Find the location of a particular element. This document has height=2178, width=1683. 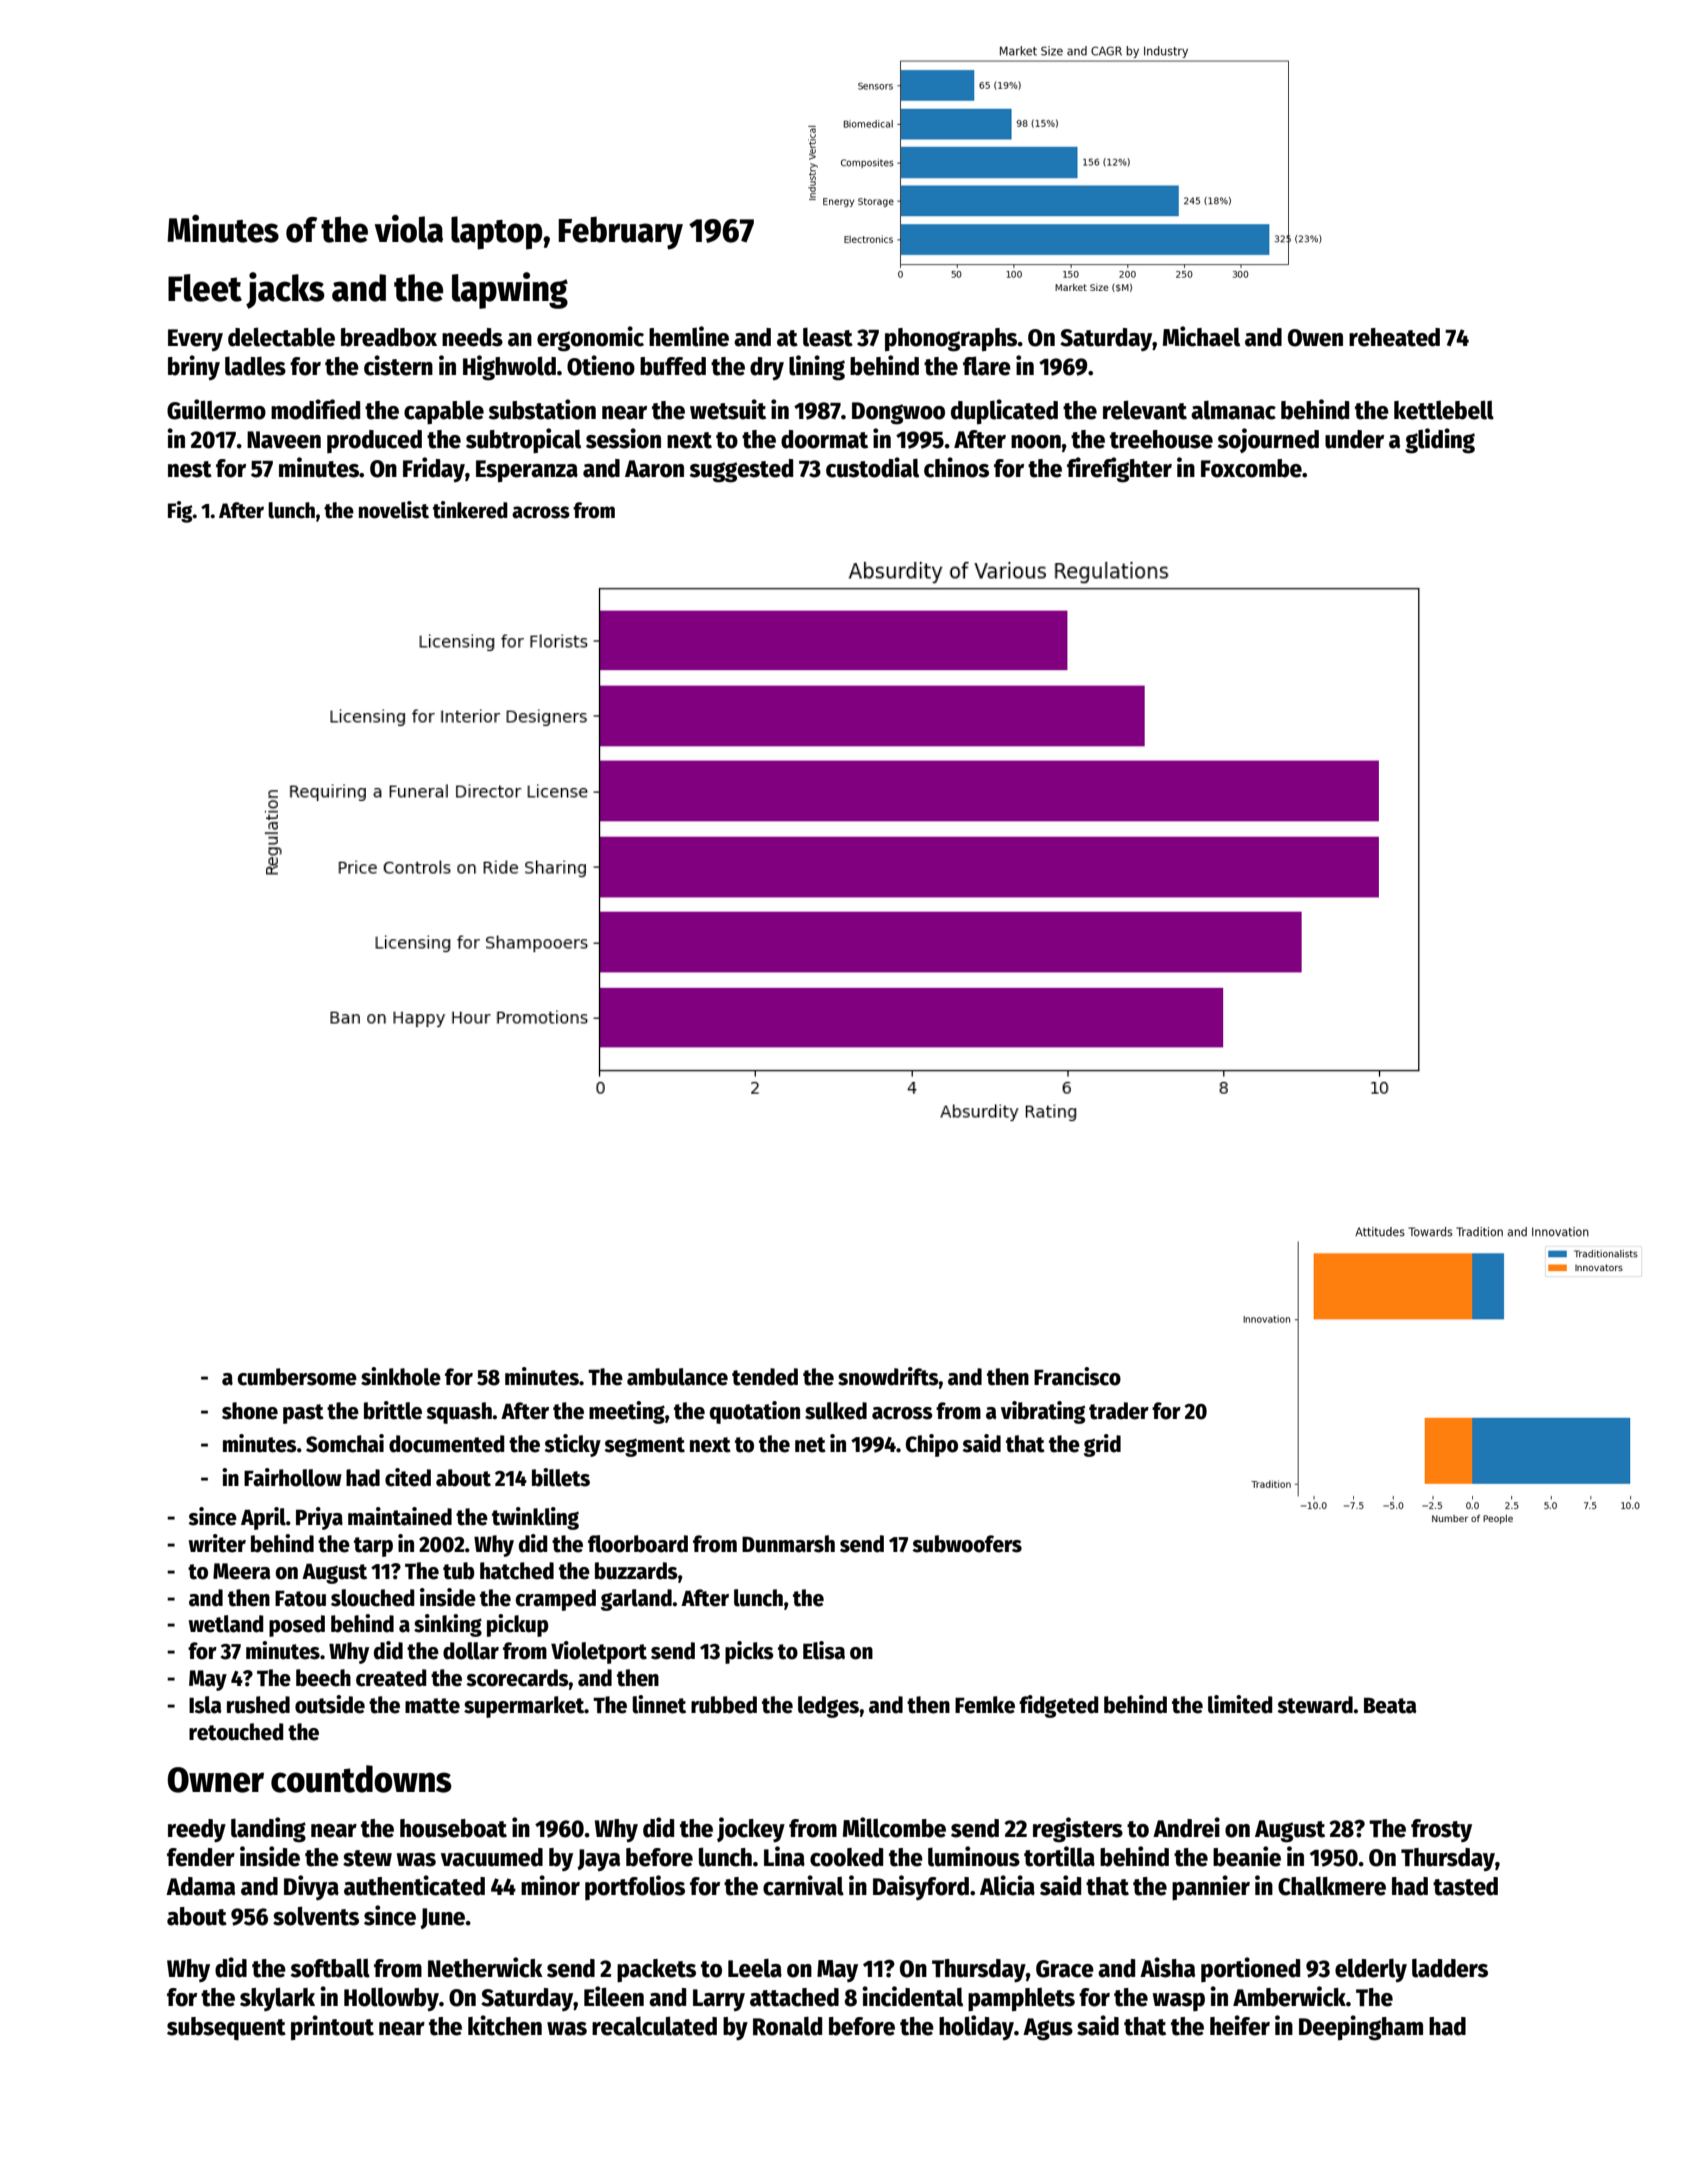

hemline is located at coordinates (689, 336).
